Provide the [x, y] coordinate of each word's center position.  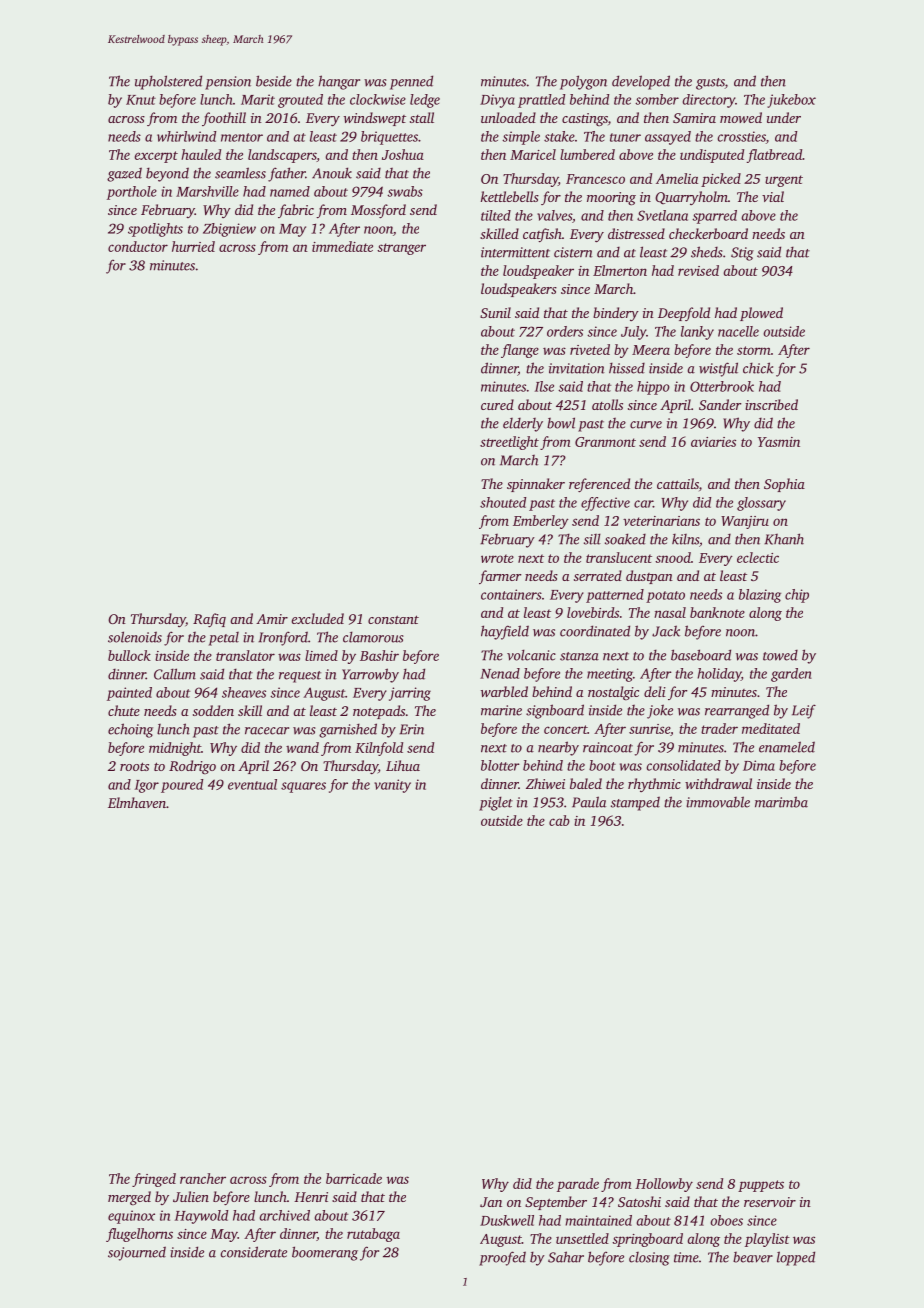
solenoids [135, 637]
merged [129, 1198]
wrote [497, 558]
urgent [784, 181]
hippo [653, 388]
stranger [401, 249]
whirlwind [186, 136]
